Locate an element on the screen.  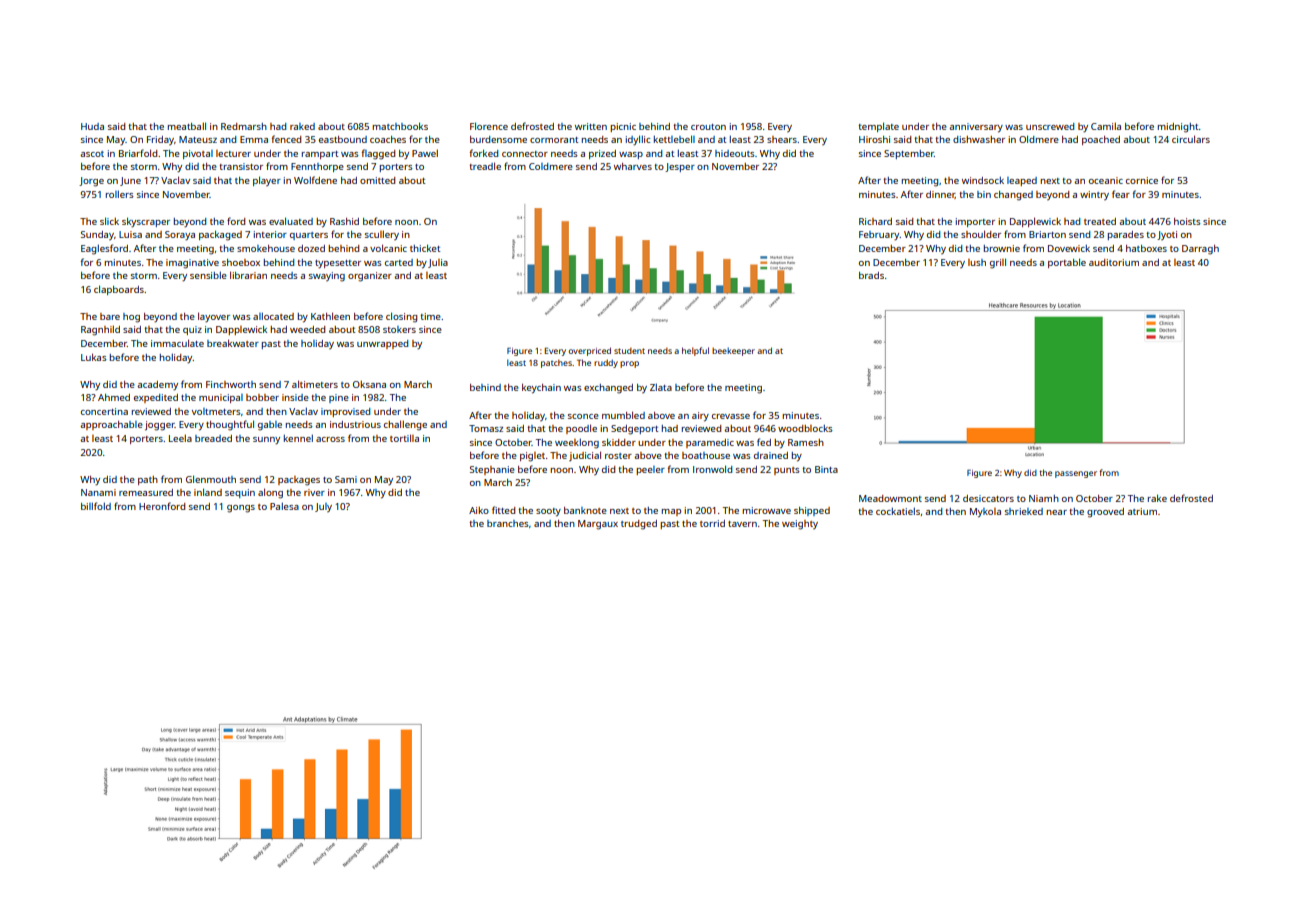
lush is located at coordinates (977, 262).
